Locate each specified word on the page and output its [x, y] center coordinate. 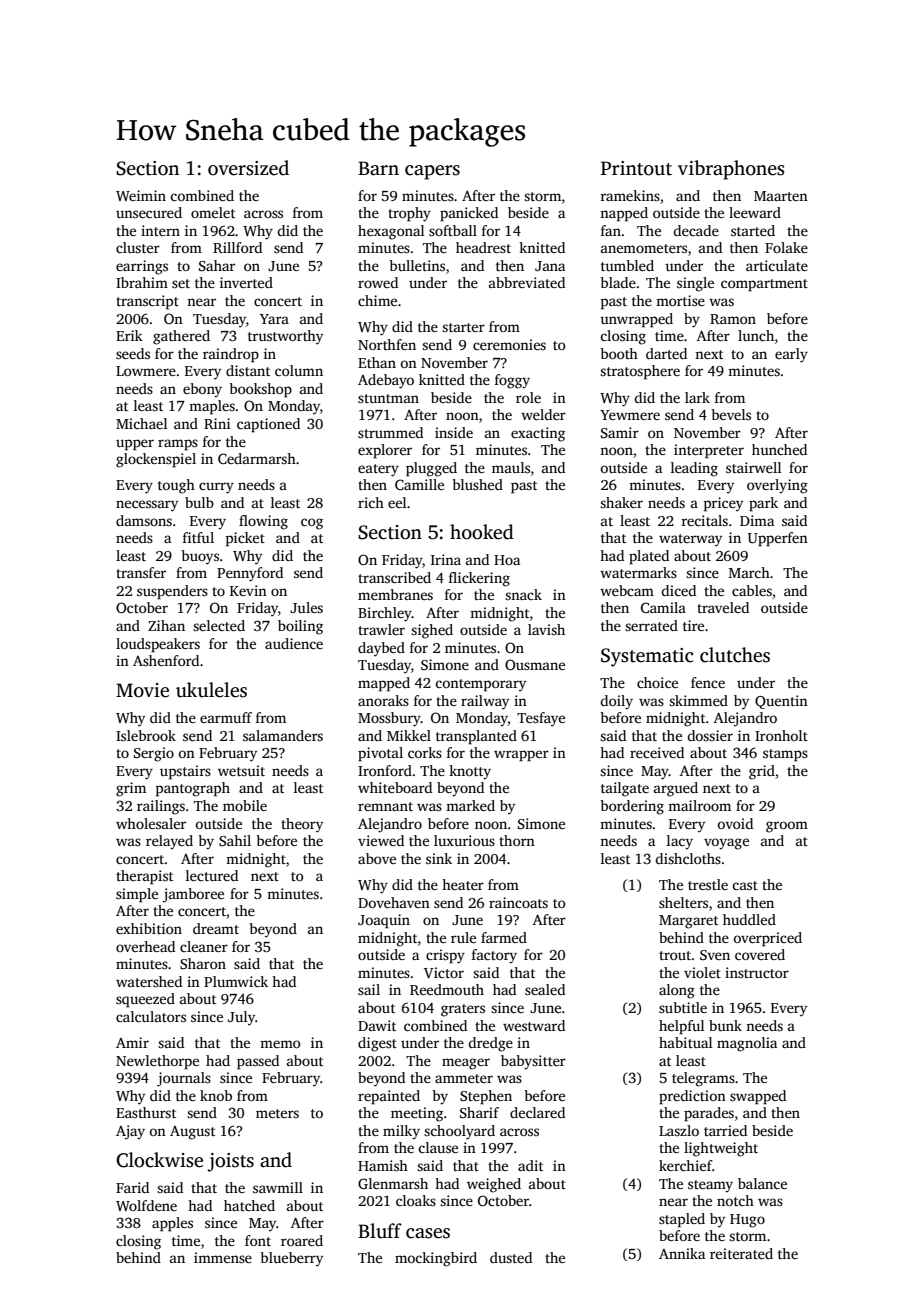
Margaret [688, 922]
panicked [469, 214]
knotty [470, 772]
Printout [636, 168]
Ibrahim [142, 282]
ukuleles [211, 690]
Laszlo [679, 1130]
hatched [249, 1205]
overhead [145, 946]
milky [401, 1132]
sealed [545, 989]
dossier [710, 735]
